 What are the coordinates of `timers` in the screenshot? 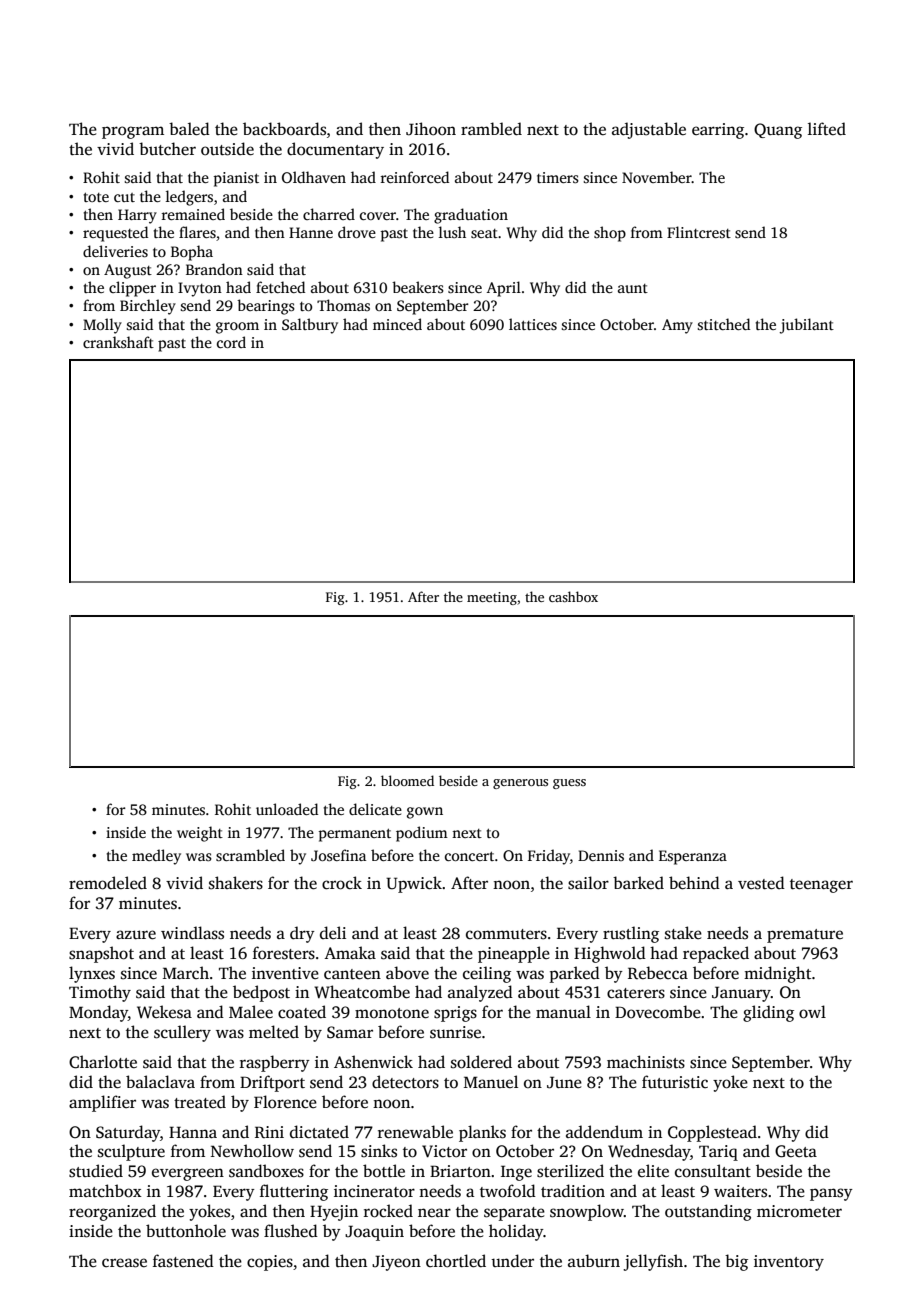 It's located at (558, 177).
